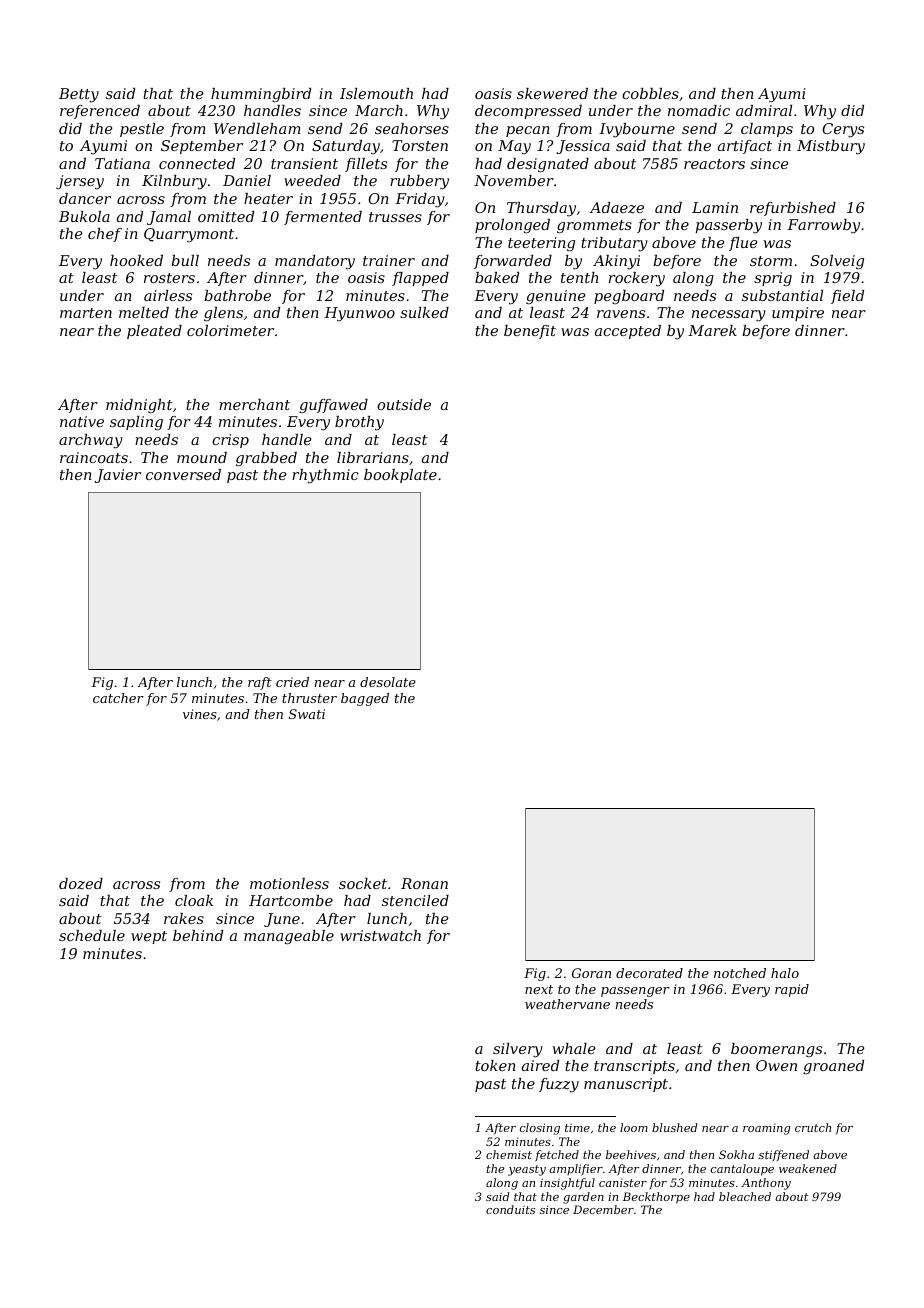  What do you see at coordinates (359, 314) in the screenshot?
I see `Hyunwoo` at bounding box center [359, 314].
